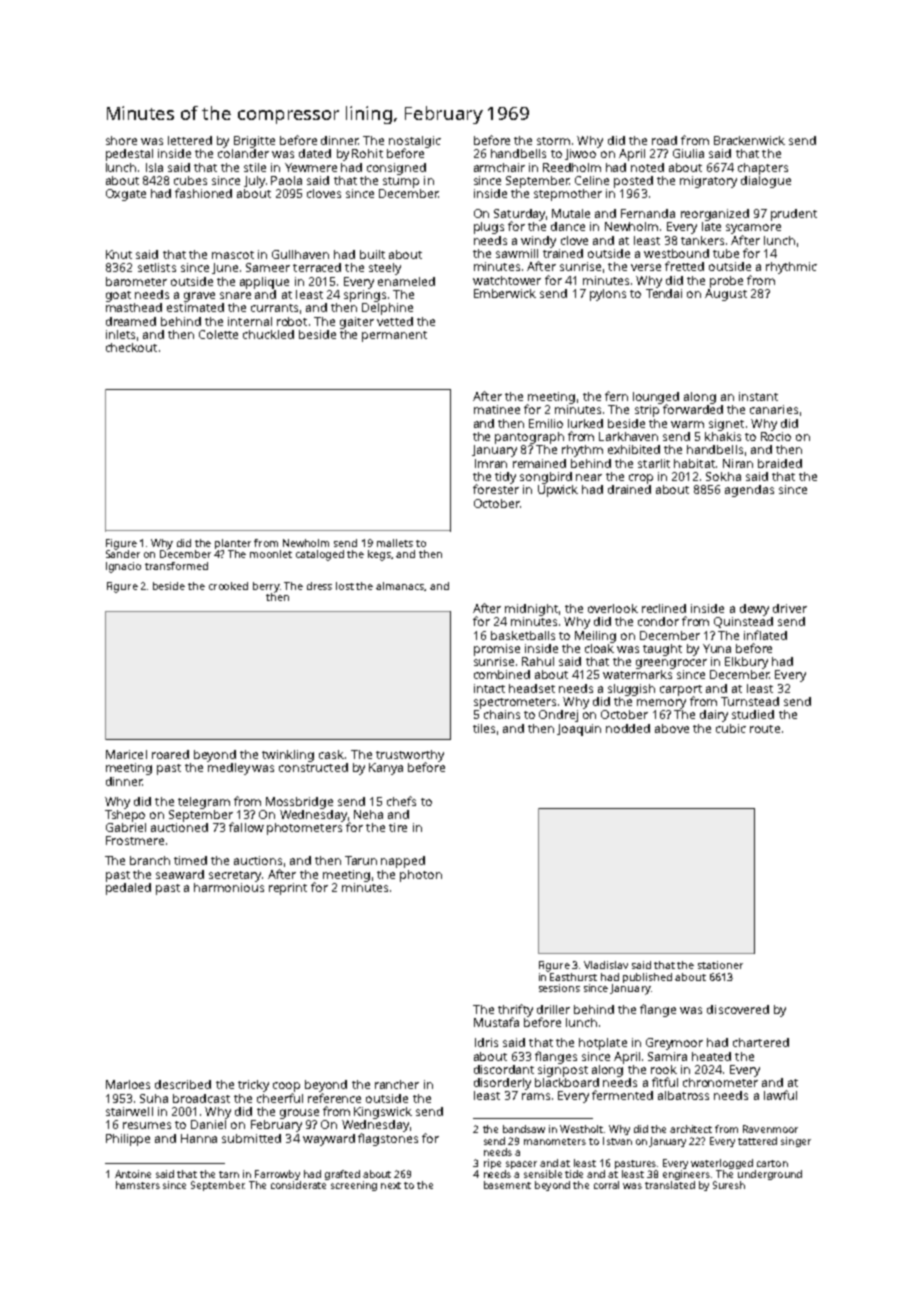 The width and height of the image is (924, 1308). What do you see at coordinates (553, 141) in the image?
I see `storm` at bounding box center [553, 141].
